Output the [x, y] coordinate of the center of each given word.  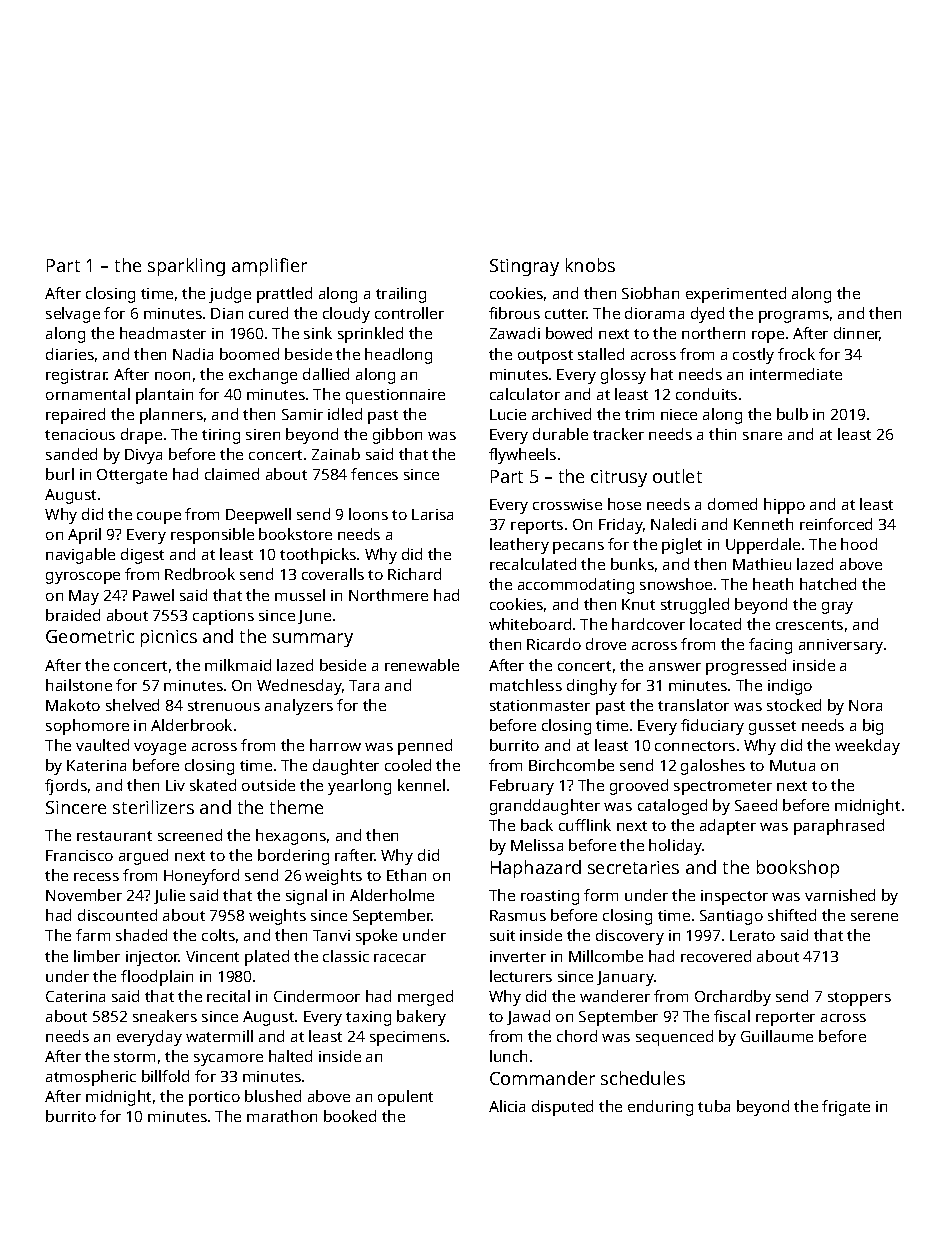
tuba [714, 1106]
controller [409, 313]
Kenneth [763, 524]
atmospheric [91, 1078]
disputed [562, 1108]
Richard [414, 574]
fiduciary [712, 727]
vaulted [102, 745]
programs [794, 317]
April [84, 536]
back [537, 825]
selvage [73, 315]
